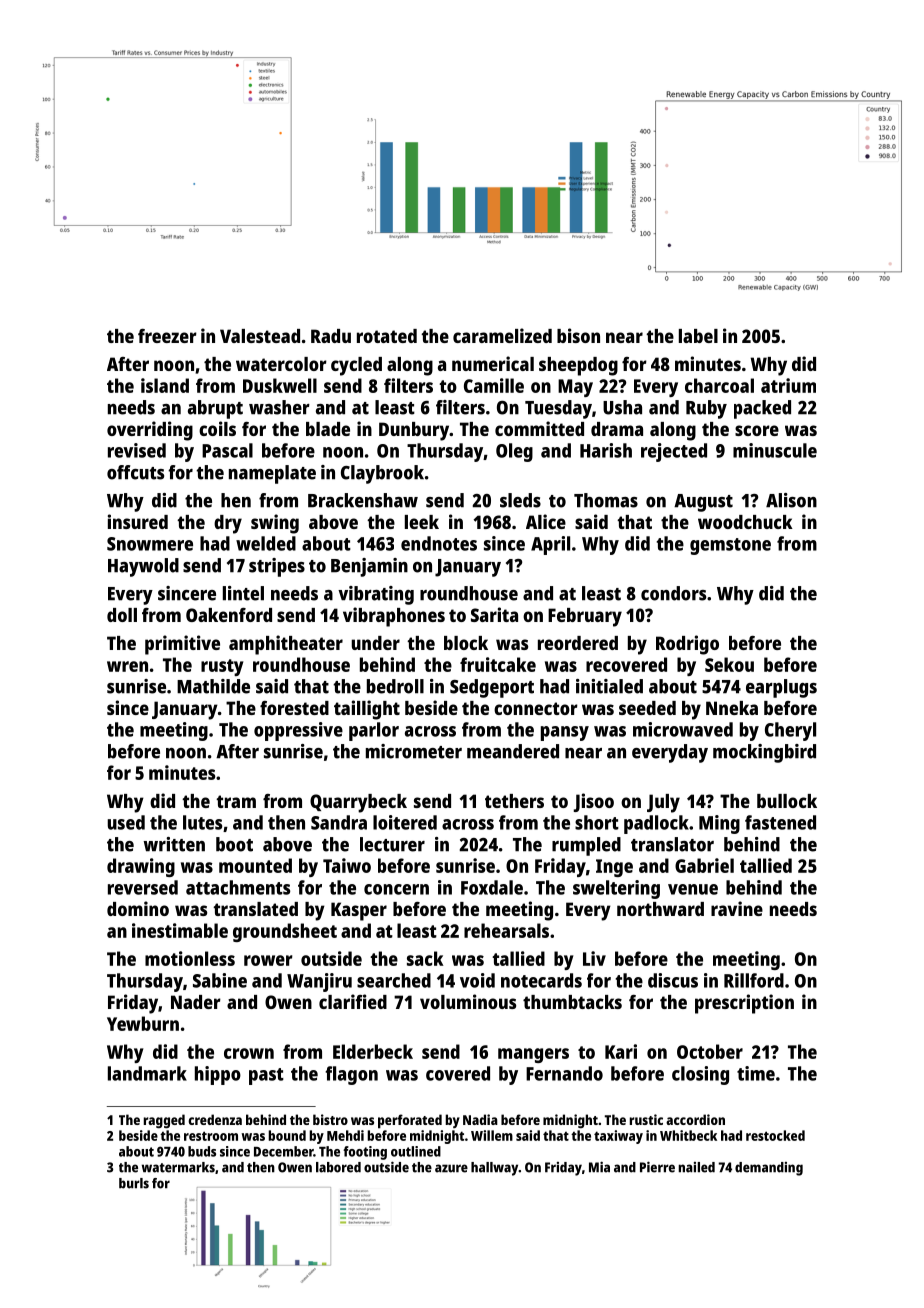  I want to click on swing, so click(275, 524).
